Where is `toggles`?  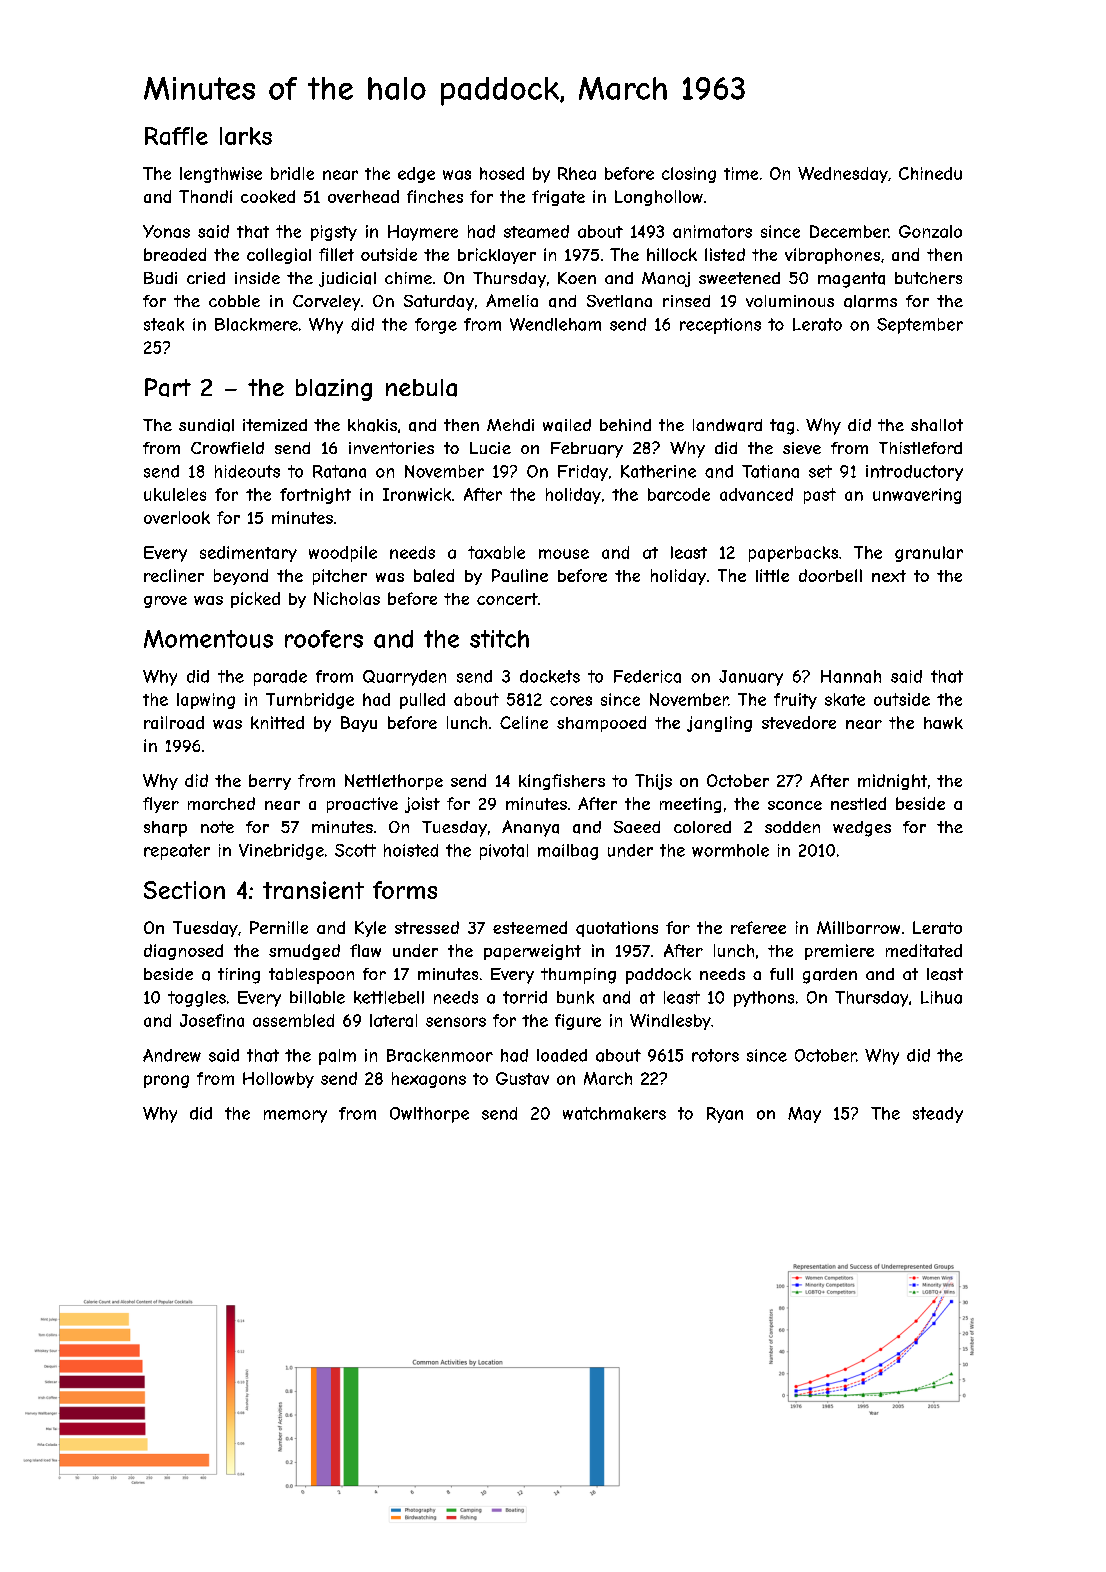
toggles is located at coordinates (197, 999).
